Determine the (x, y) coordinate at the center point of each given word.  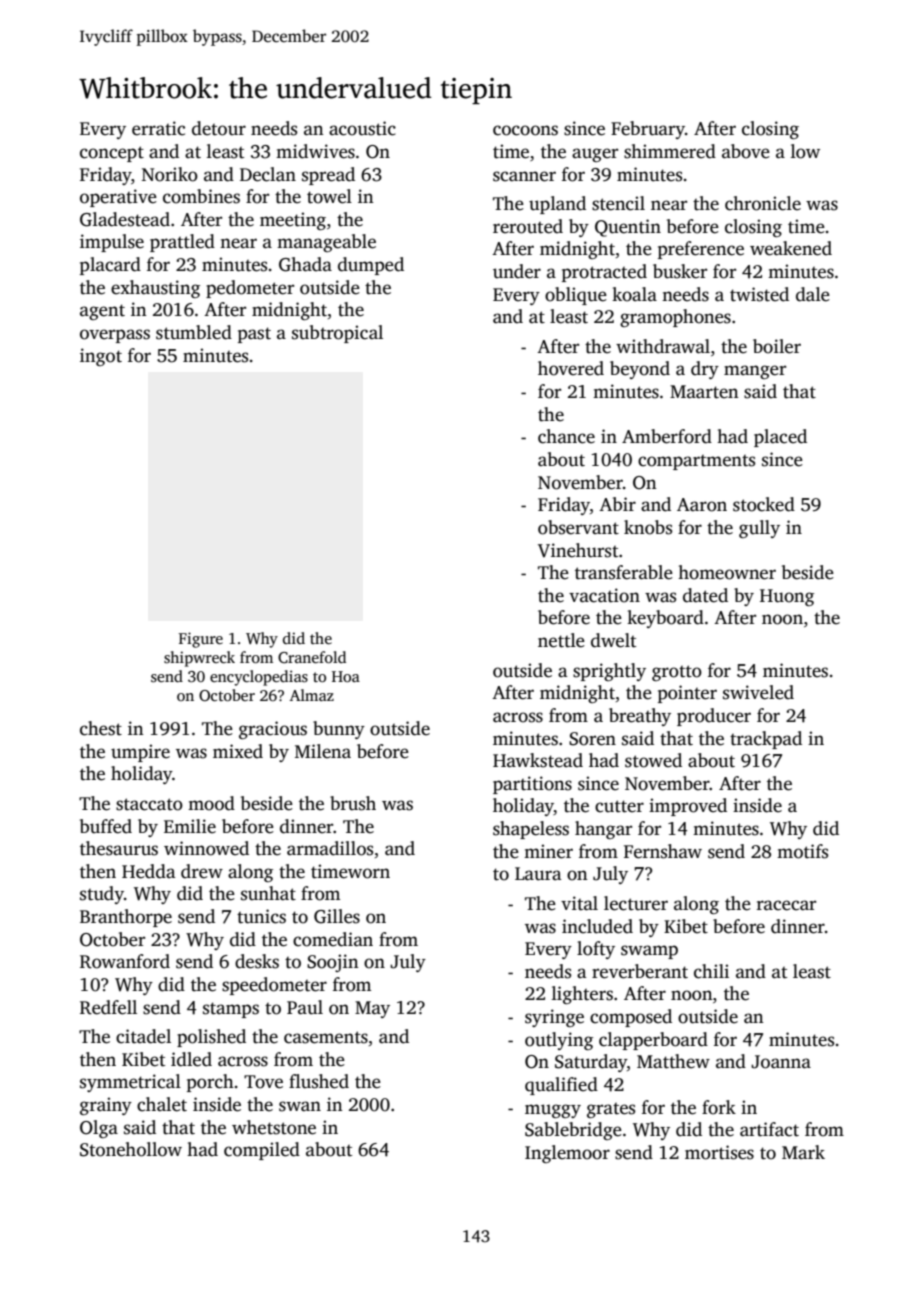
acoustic (362, 128)
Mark (803, 1152)
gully (759, 529)
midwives (315, 151)
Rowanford (125, 961)
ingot (101, 357)
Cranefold (312, 657)
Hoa (346, 676)
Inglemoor (567, 1154)
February (648, 130)
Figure (201, 640)
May (372, 1009)
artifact (769, 1129)
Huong (787, 597)
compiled (262, 1151)
